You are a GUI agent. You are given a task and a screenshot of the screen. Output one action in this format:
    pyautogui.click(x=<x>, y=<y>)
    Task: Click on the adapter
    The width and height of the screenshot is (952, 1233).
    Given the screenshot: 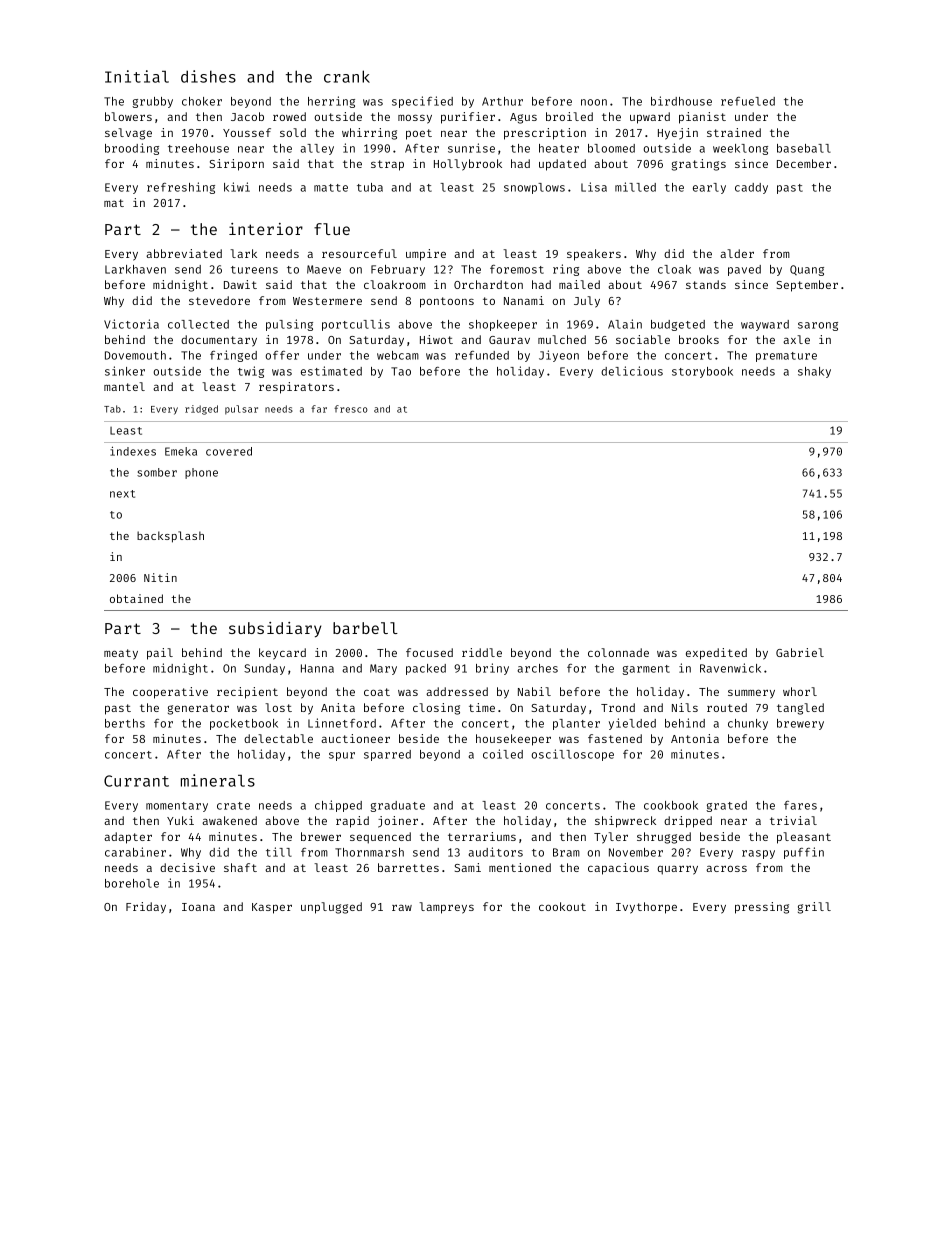 What is the action you would take?
    pyautogui.click(x=128, y=838)
